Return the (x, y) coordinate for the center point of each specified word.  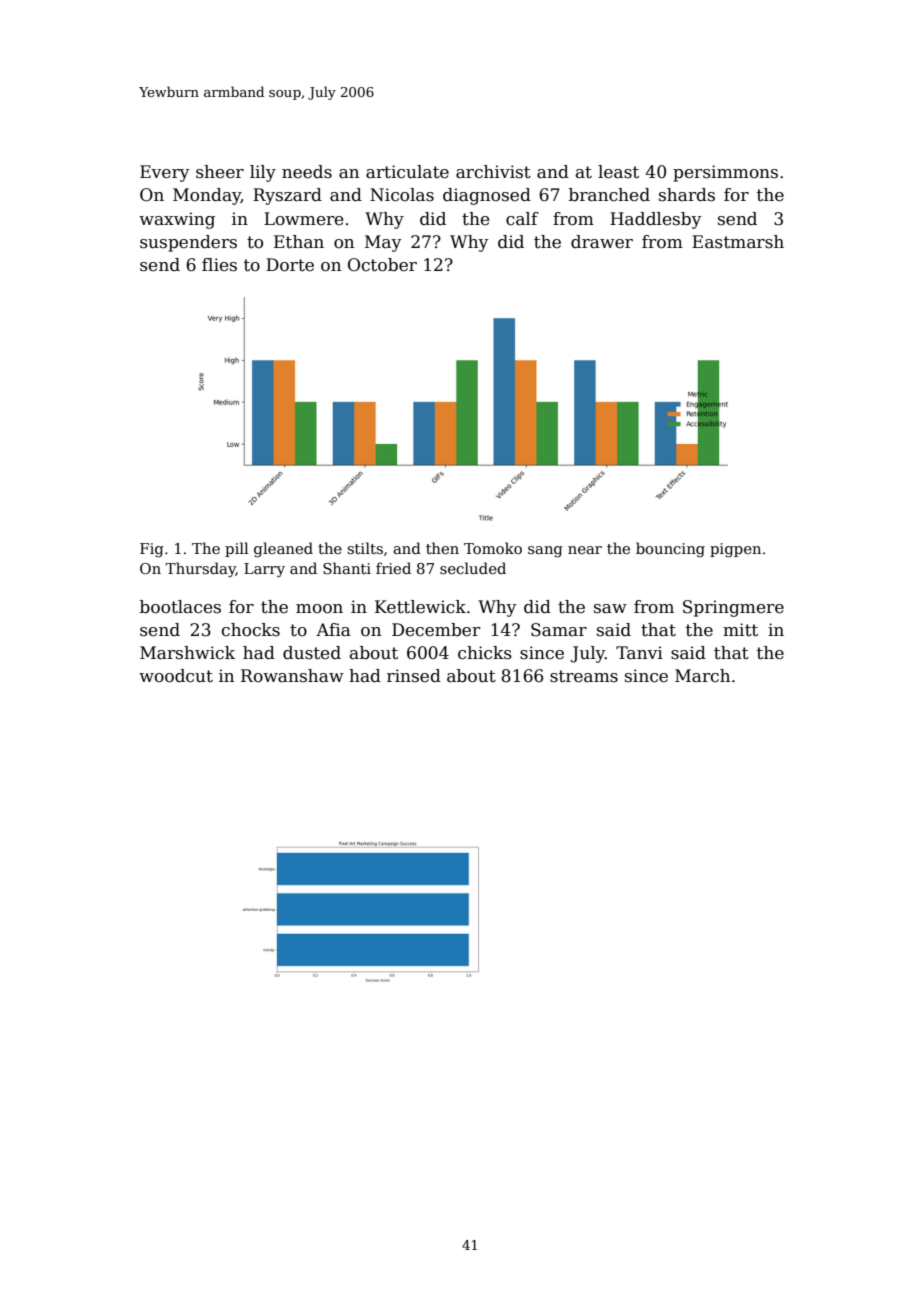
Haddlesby (656, 220)
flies (219, 265)
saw (610, 609)
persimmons (725, 173)
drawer (602, 242)
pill (237, 549)
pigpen (735, 550)
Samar (559, 630)
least (618, 172)
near (585, 550)
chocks (251, 630)
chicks (485, 653)
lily (263, 173)
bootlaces (180, 607)
